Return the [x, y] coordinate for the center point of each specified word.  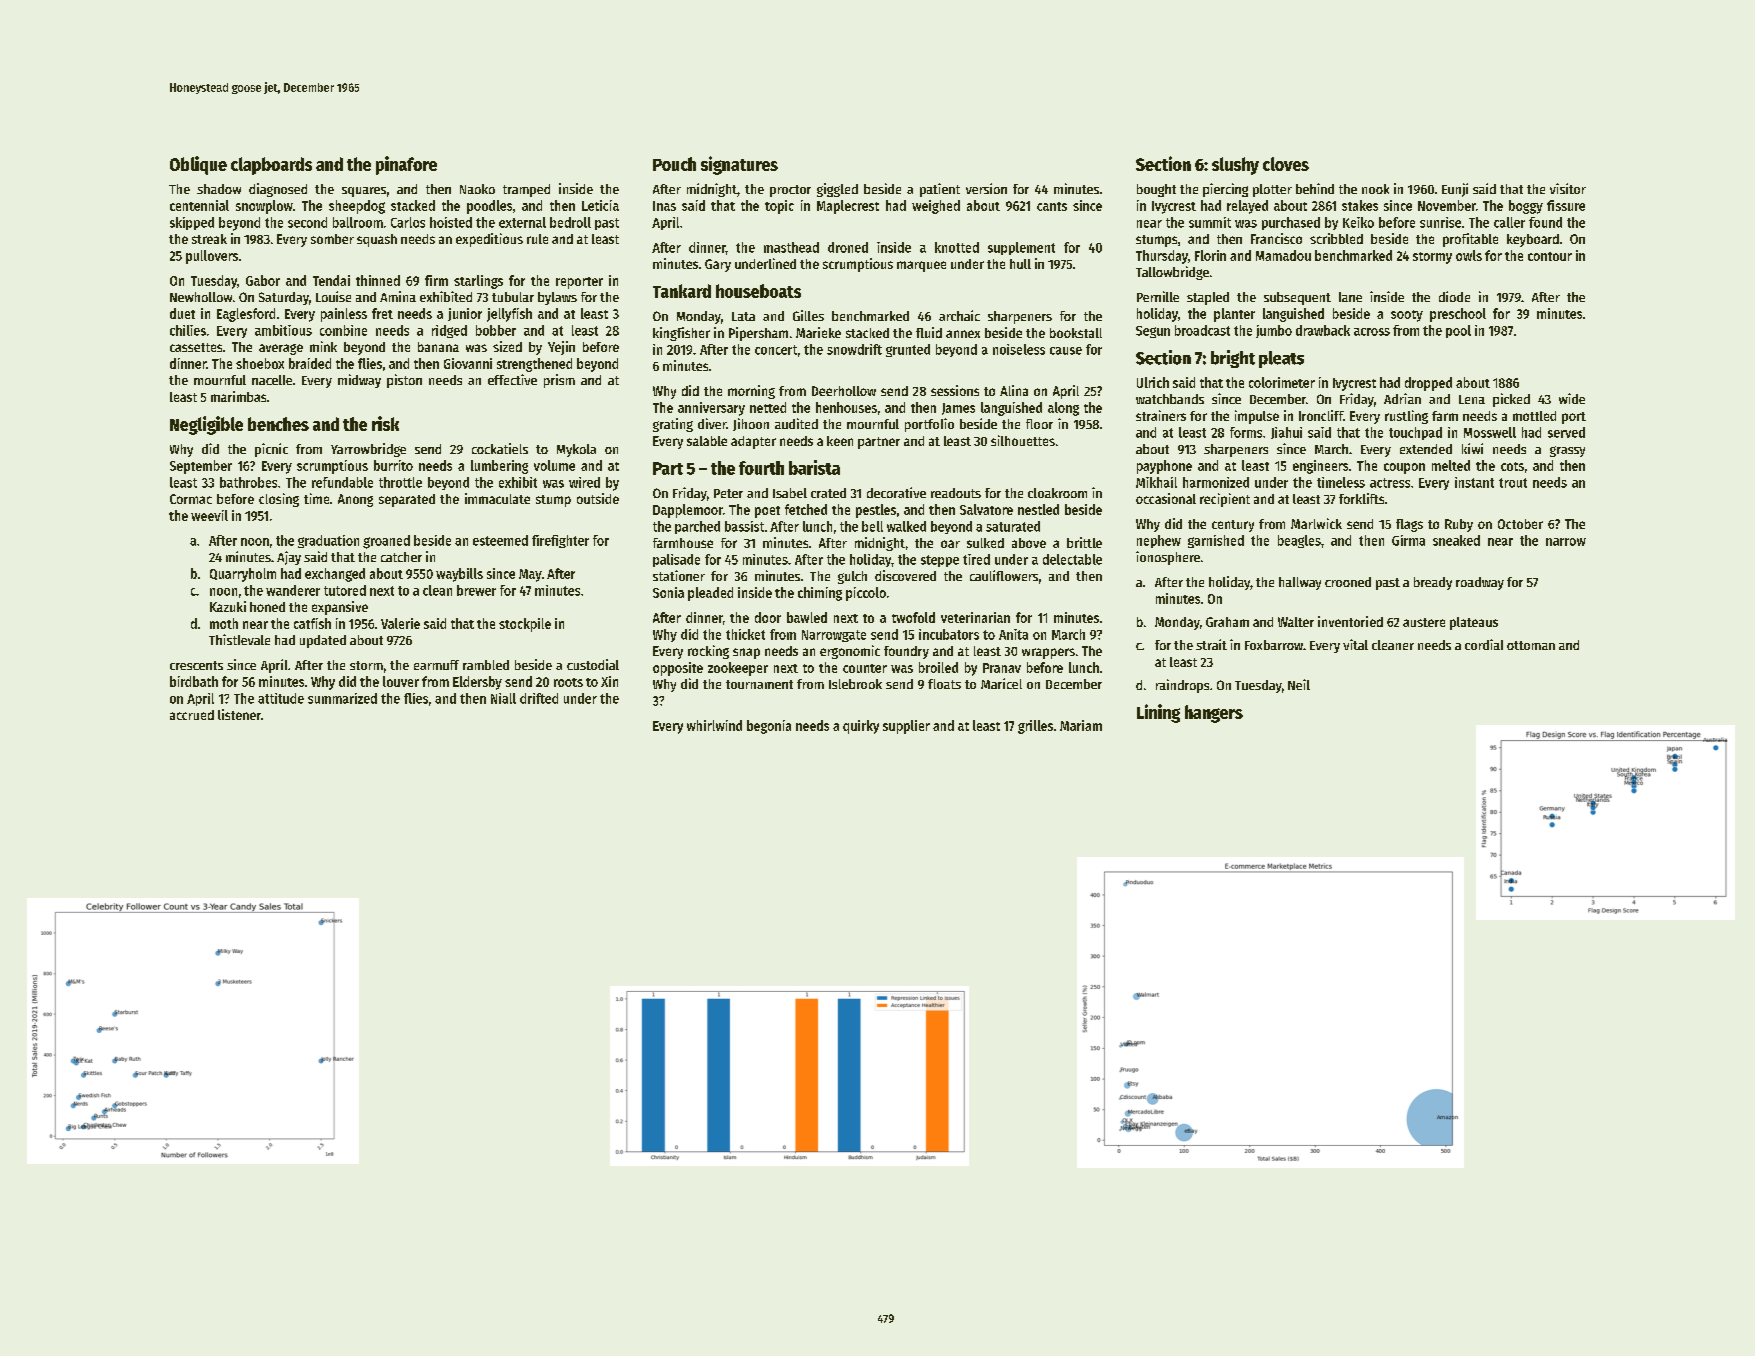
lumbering [499, 467]
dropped [1428, 384]
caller [1509, 222]
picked [1511, 400]
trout [1513, 483]
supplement [1021, 248]
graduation [328, 541]
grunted [908, 350]
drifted [539, 698]
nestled [1038, 509]
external [522, 222]
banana [438, 347]
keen [840, 441]
